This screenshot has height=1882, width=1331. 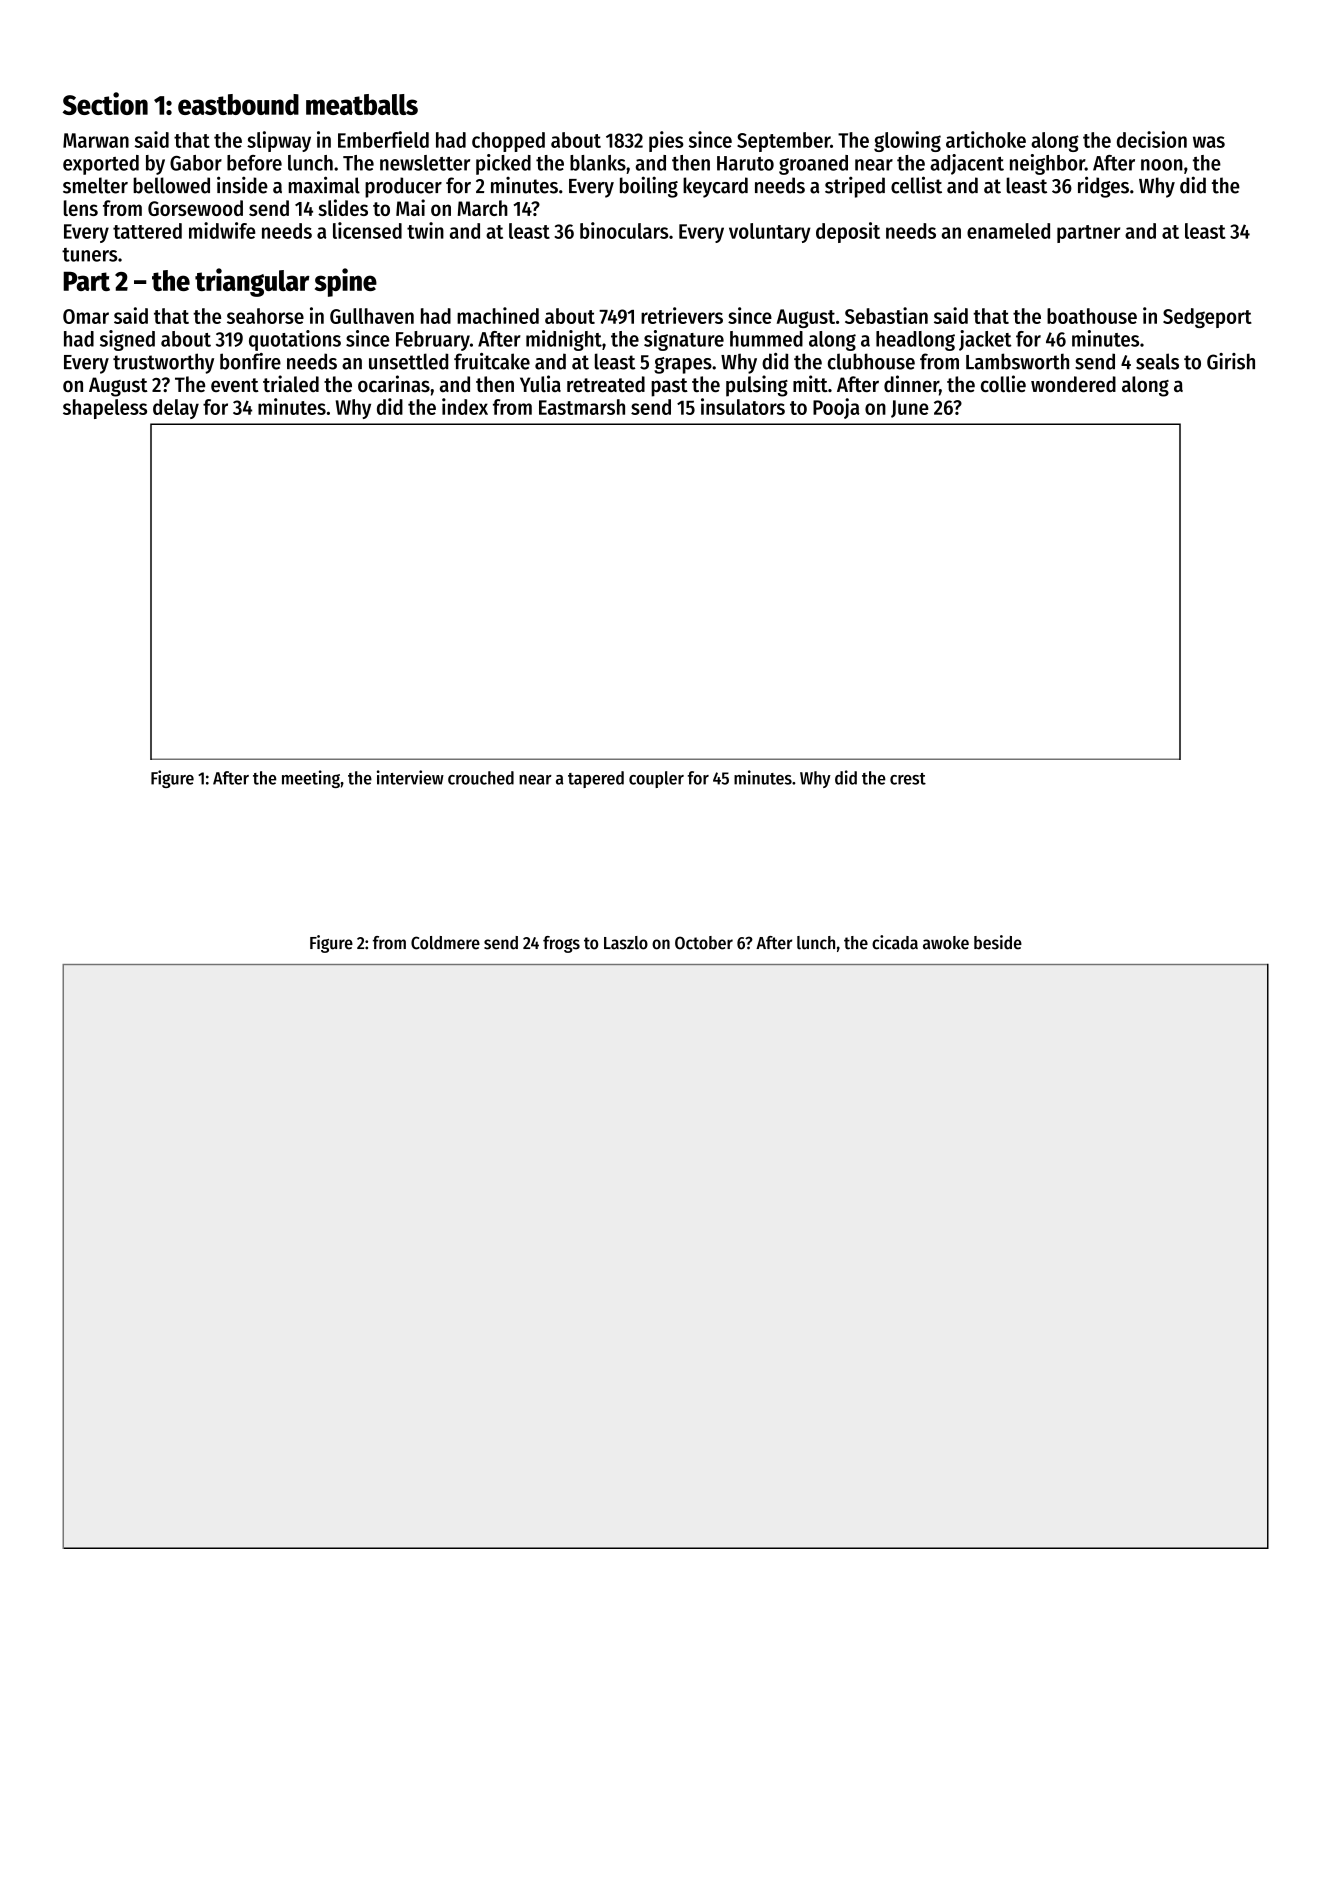 What do you see at coordinates (176, 409) in the screenshot?
I see `delay` at bounding box center [176, 409].
